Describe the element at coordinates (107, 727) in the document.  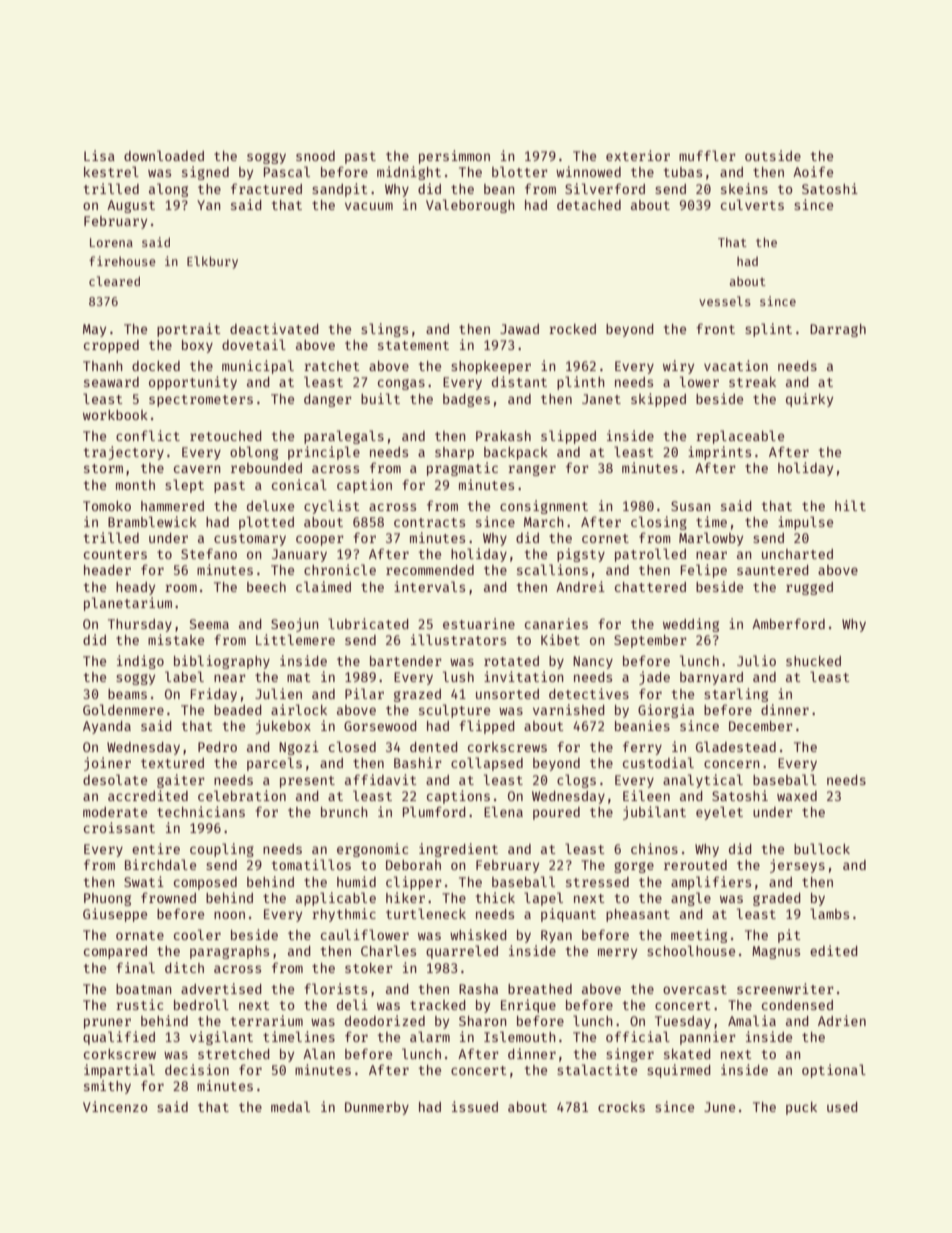
I see `Ayanda` at that location.
